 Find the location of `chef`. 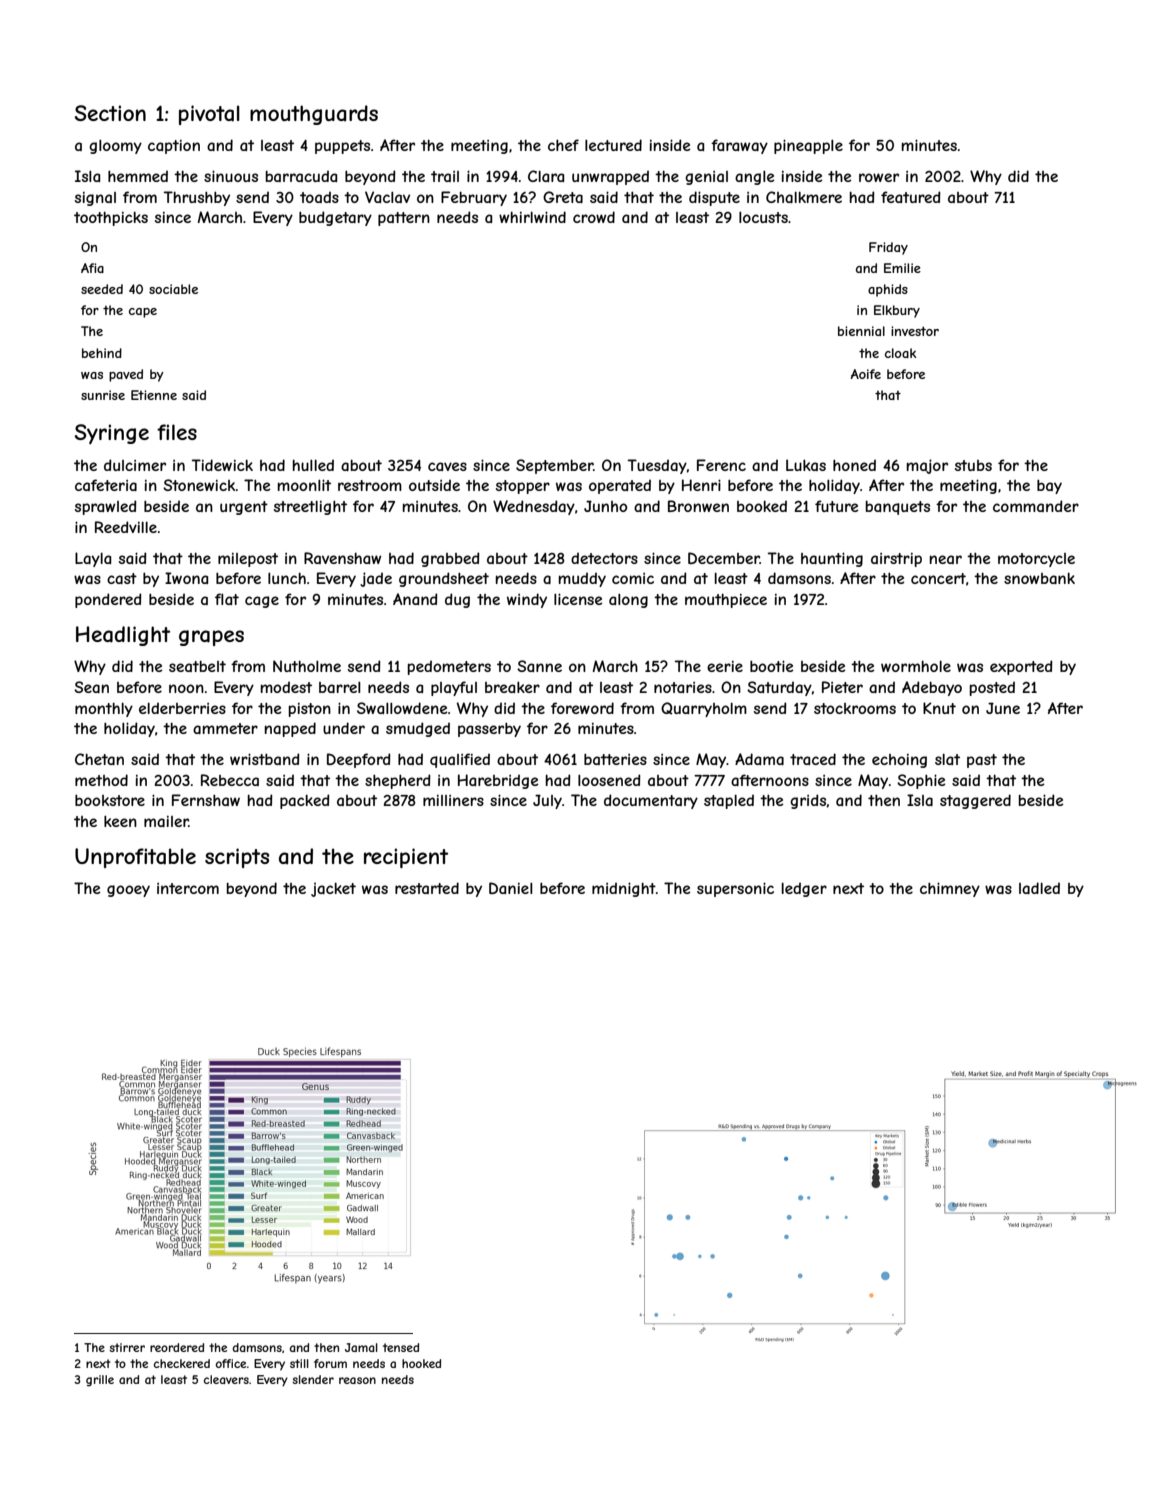

chef is located at coordinates (563, 145).
